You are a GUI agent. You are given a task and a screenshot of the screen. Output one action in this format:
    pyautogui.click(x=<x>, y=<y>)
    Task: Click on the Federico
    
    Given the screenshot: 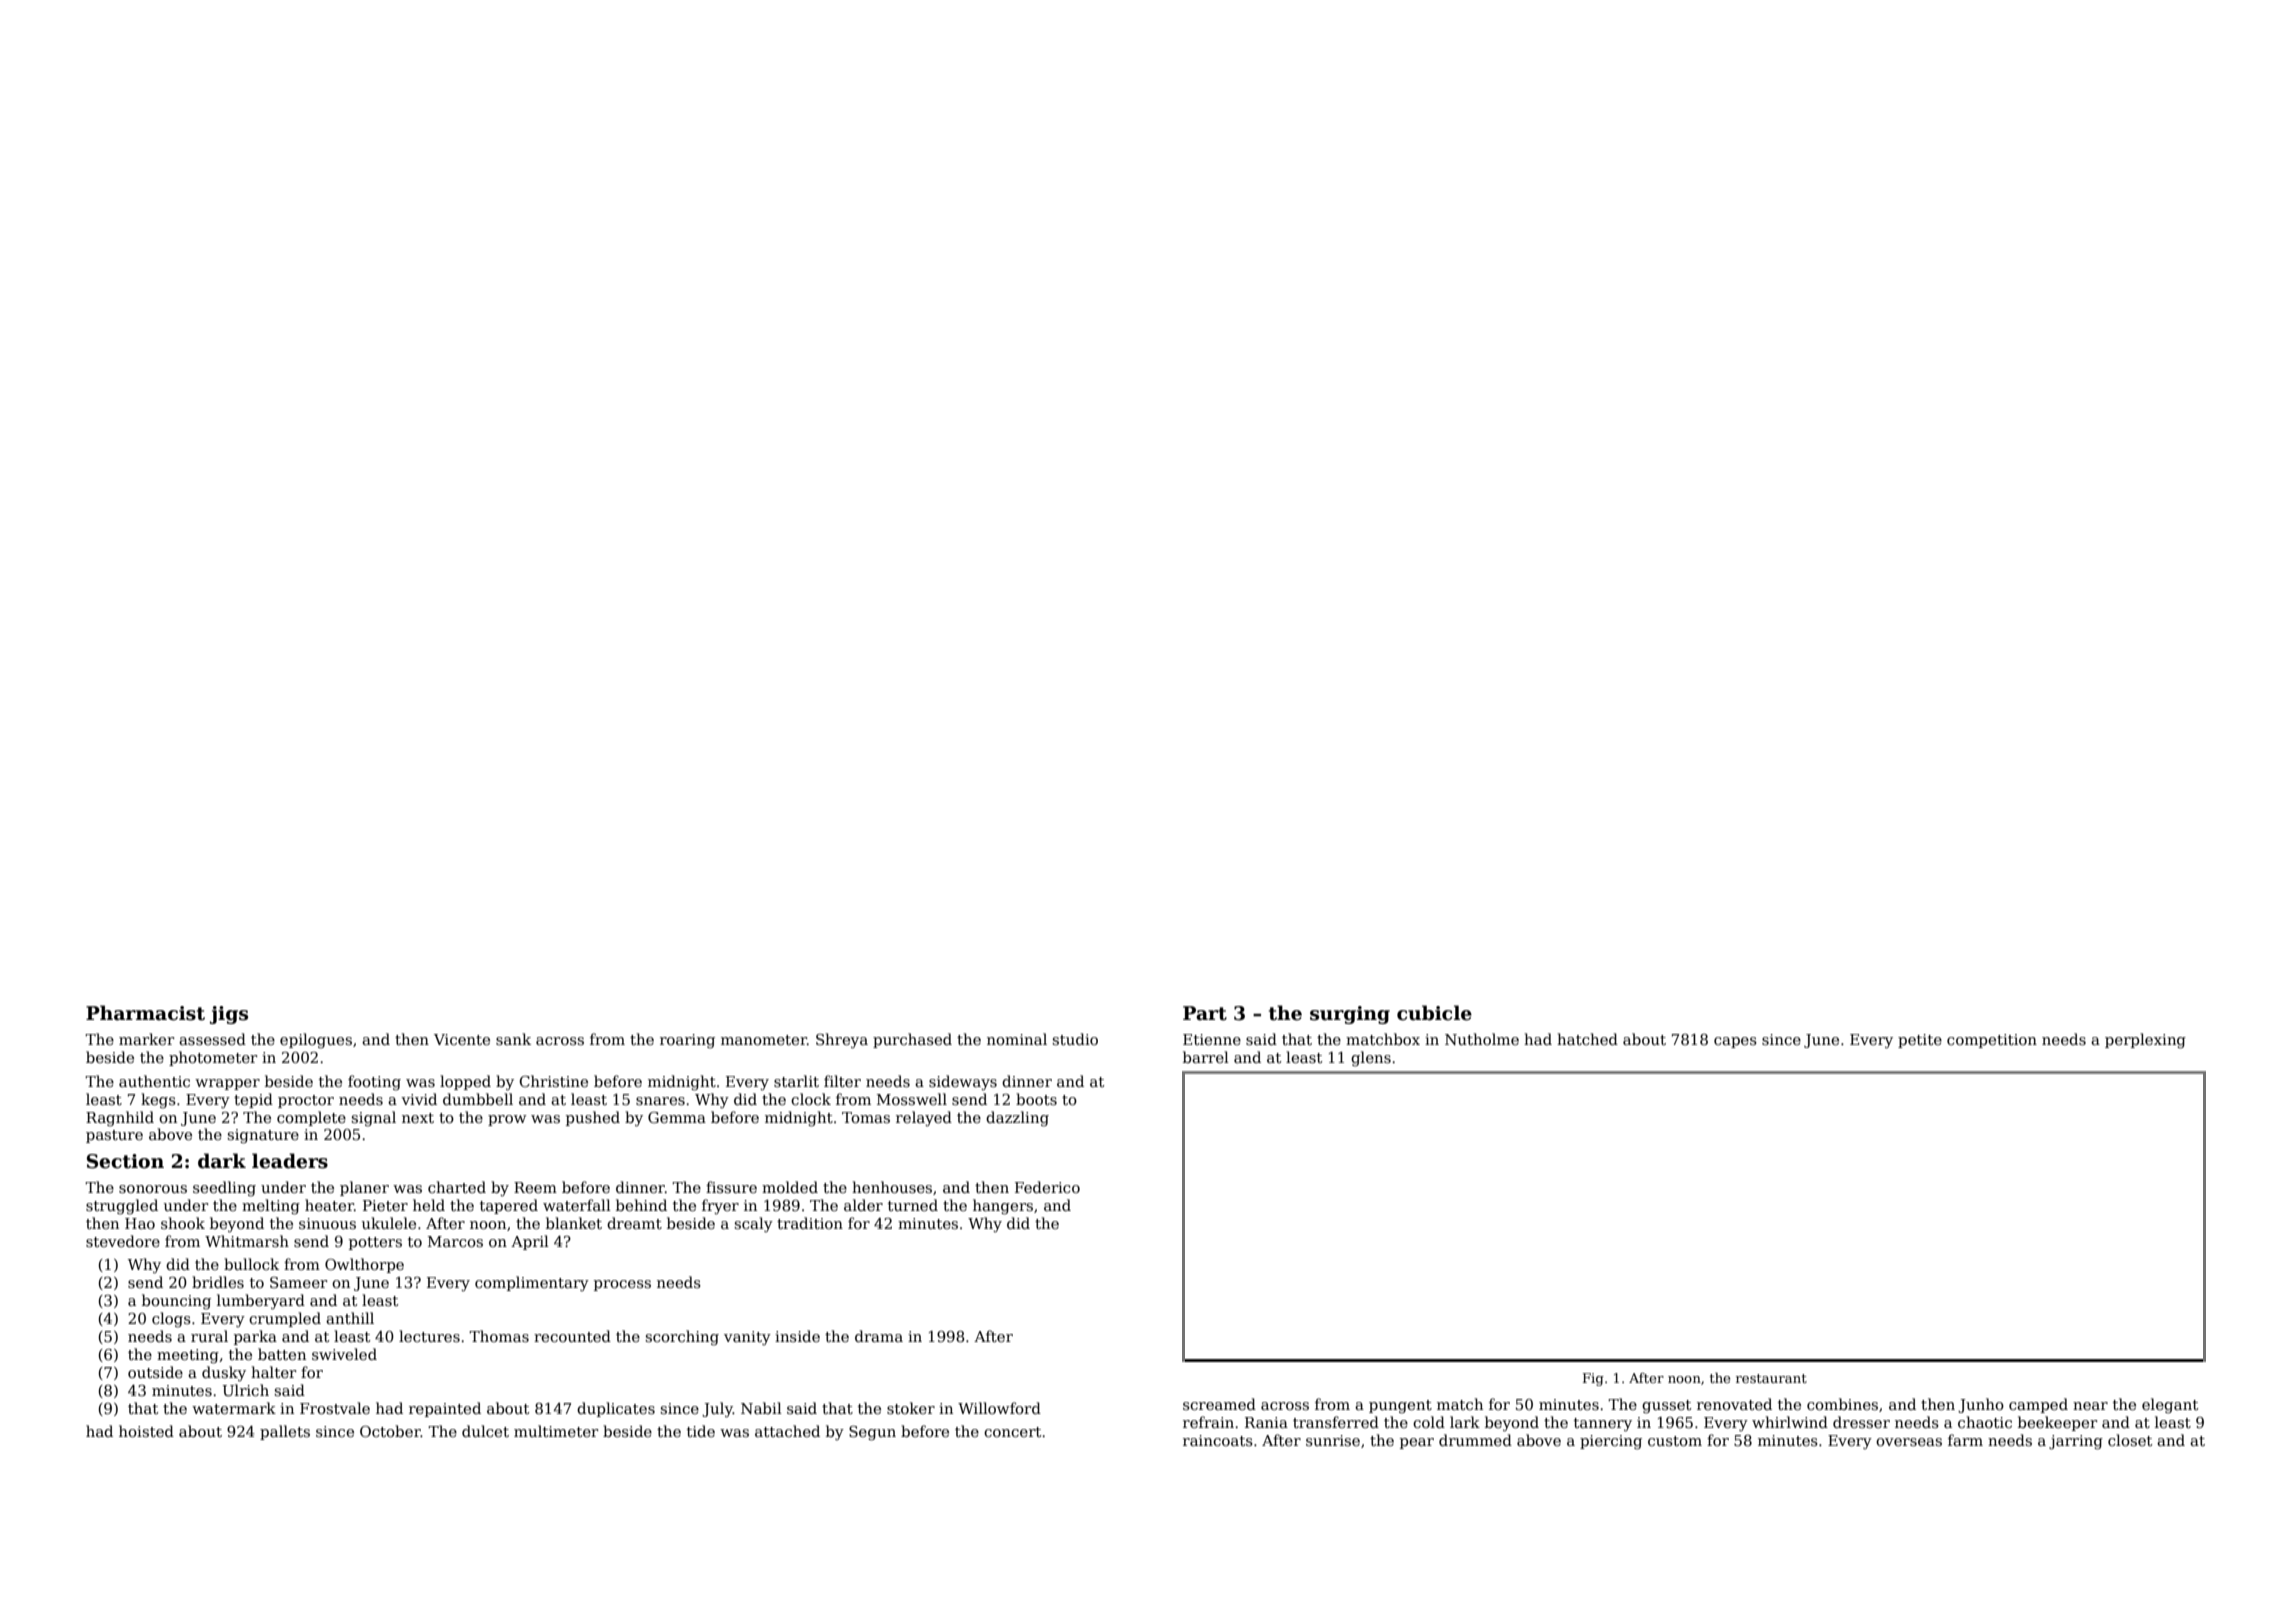 What is the action you would take?
    pyautogui.click(x=1047, y=1187)
